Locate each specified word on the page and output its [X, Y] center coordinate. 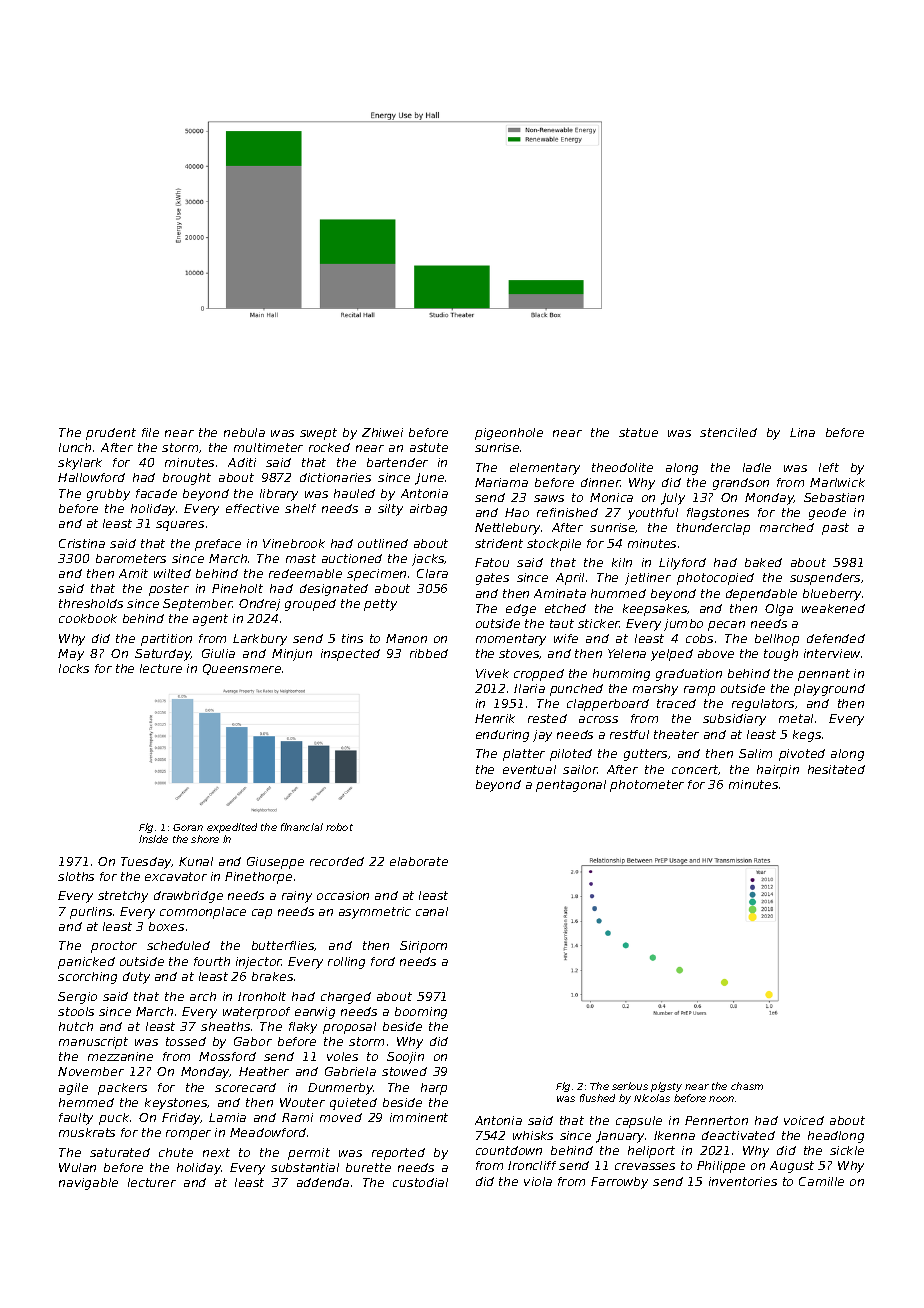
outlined [383, 543]
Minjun [292, 655]
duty [136, 978]
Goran [188, 827]
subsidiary [734, 720]
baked [763, 562]
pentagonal [571, 786]
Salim [755, 753]
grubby [108, 495]
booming [421, 1013]
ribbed [429, 653]
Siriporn [423, 947]
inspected [350, 655]
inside [153, 839]
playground [829, 690]
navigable [88, 1184]
